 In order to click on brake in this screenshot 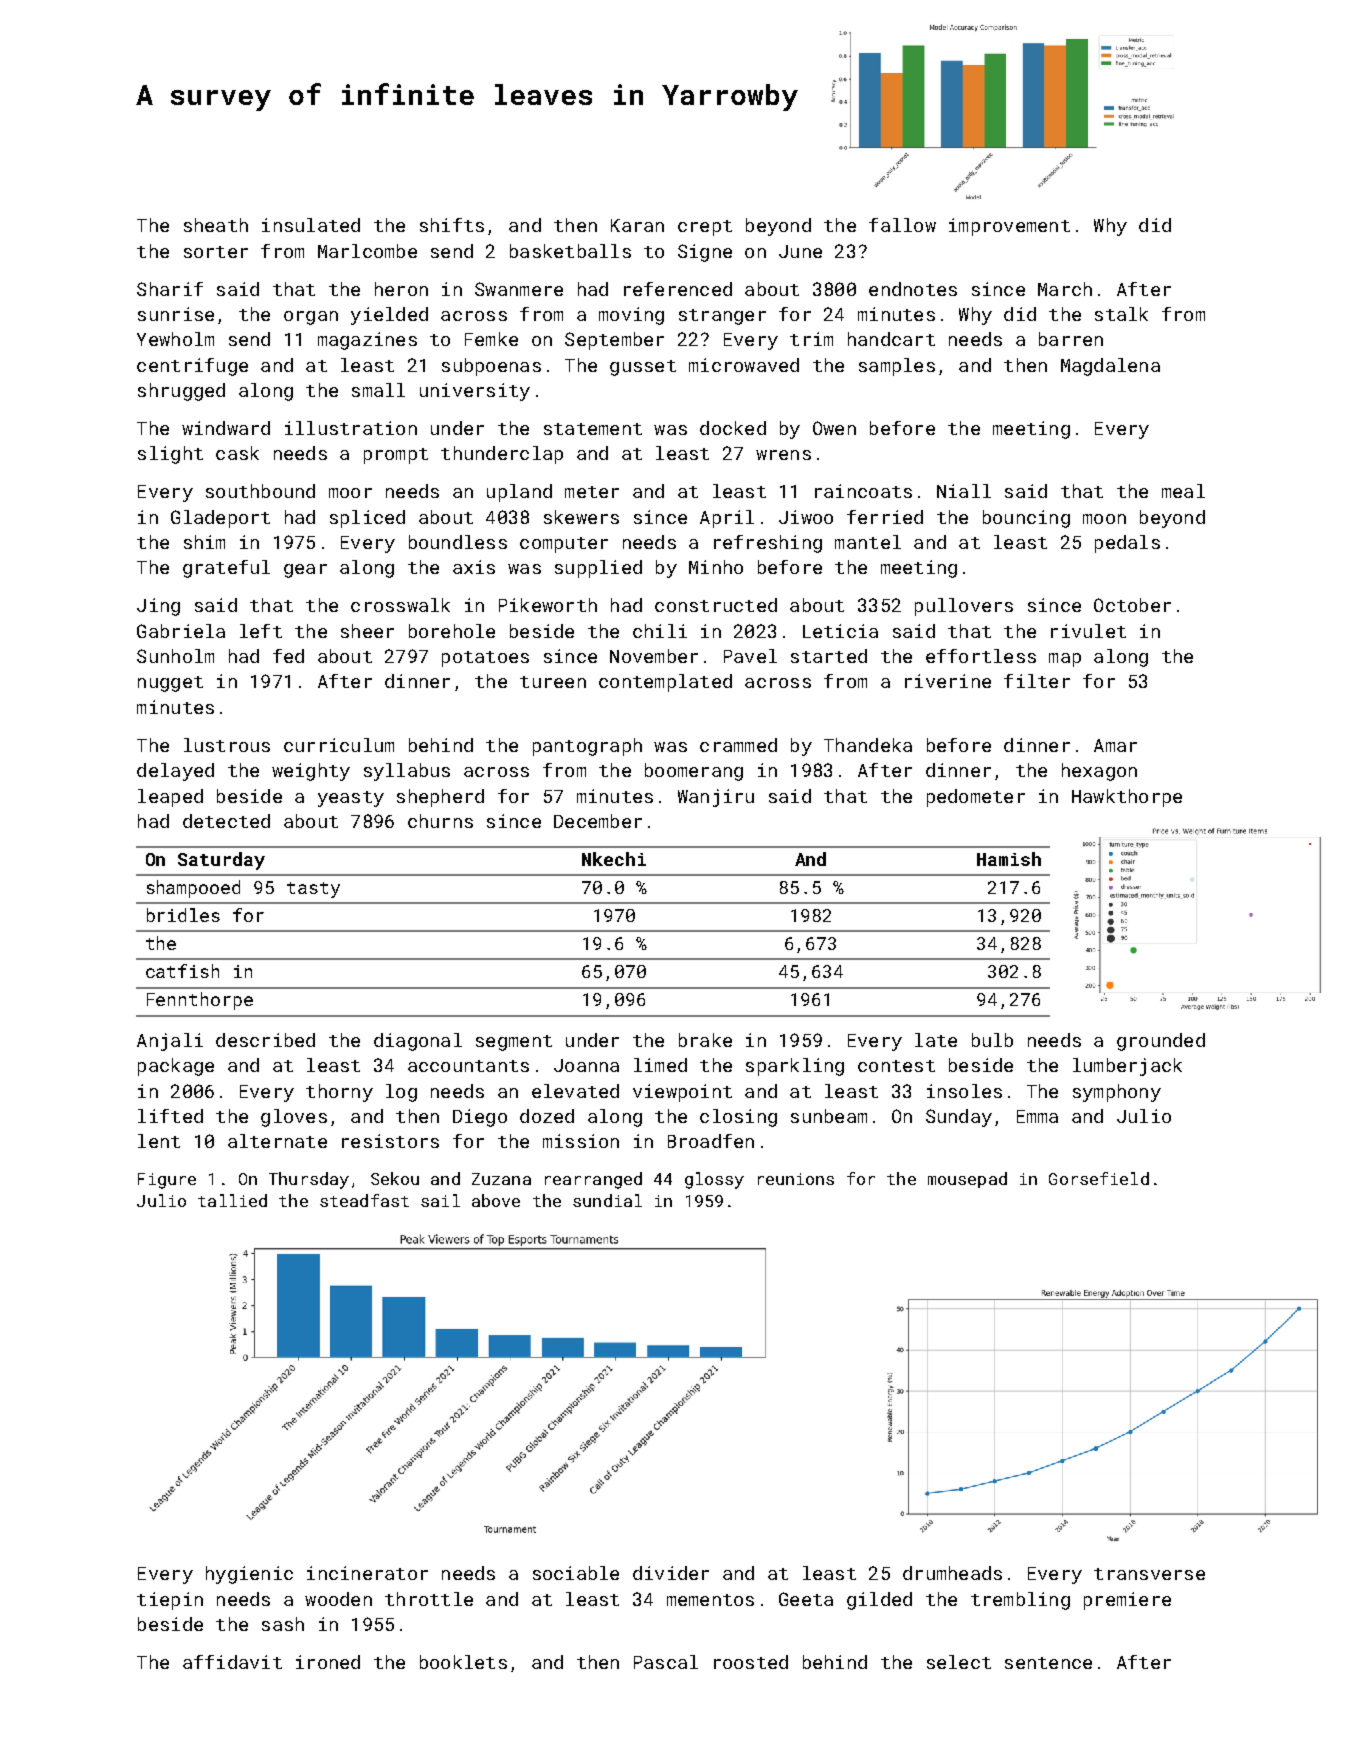, I will do `click(705, 1040)`.
